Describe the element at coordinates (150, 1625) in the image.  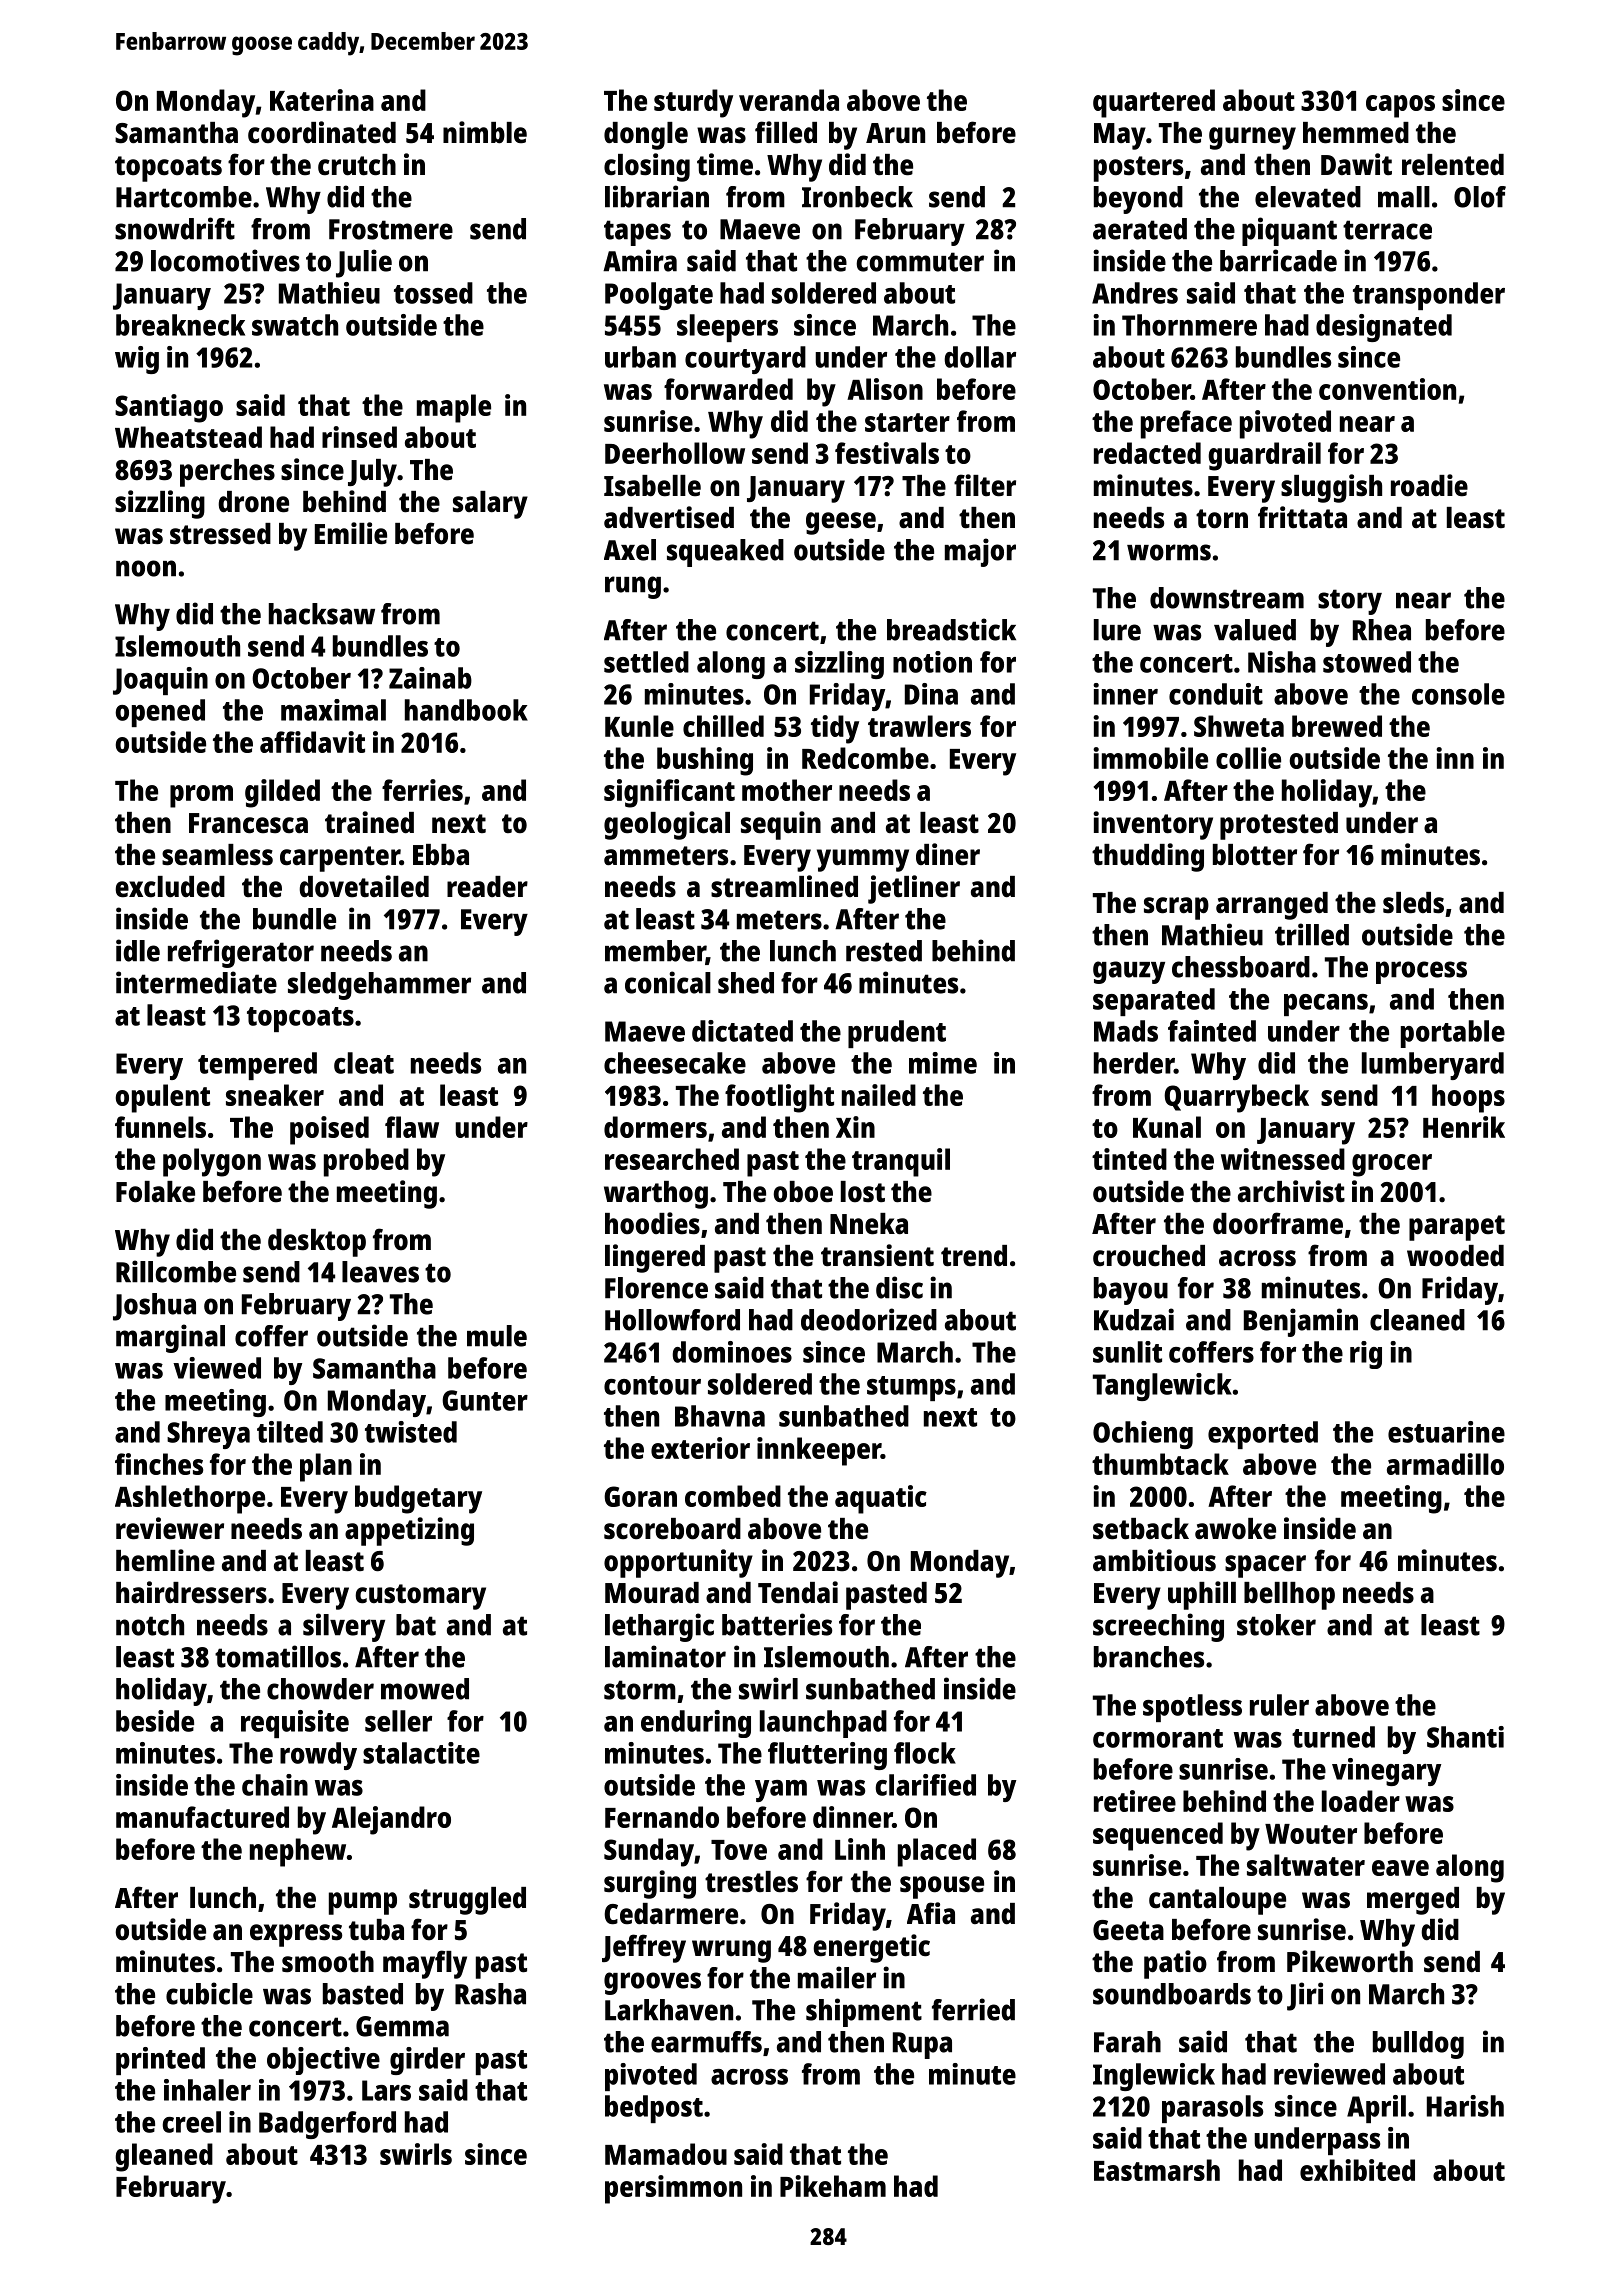
I see `notch` at that location.
